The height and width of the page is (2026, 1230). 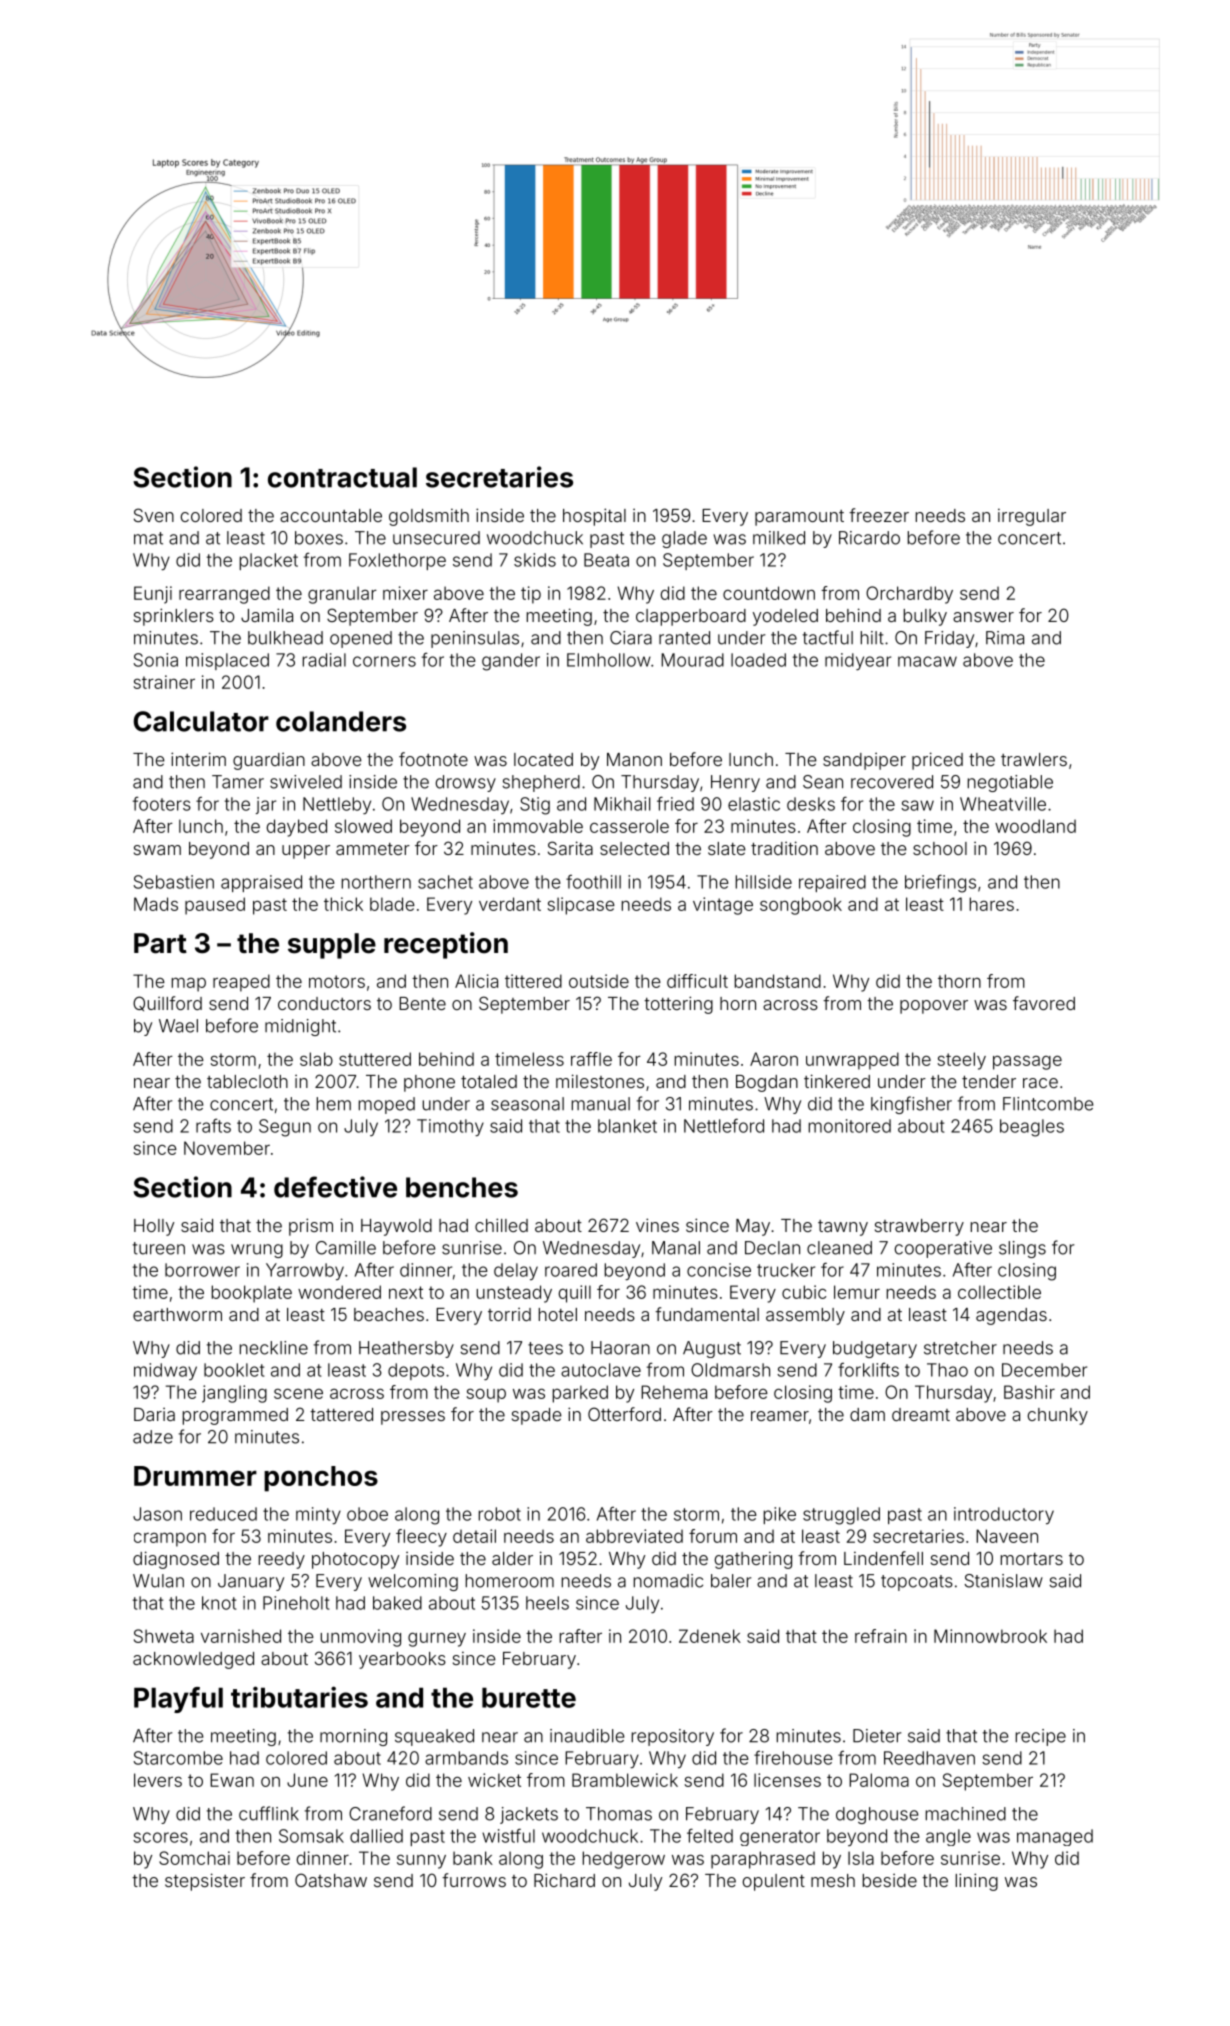 I want to click on felted, so click(x=710, y=1835).
